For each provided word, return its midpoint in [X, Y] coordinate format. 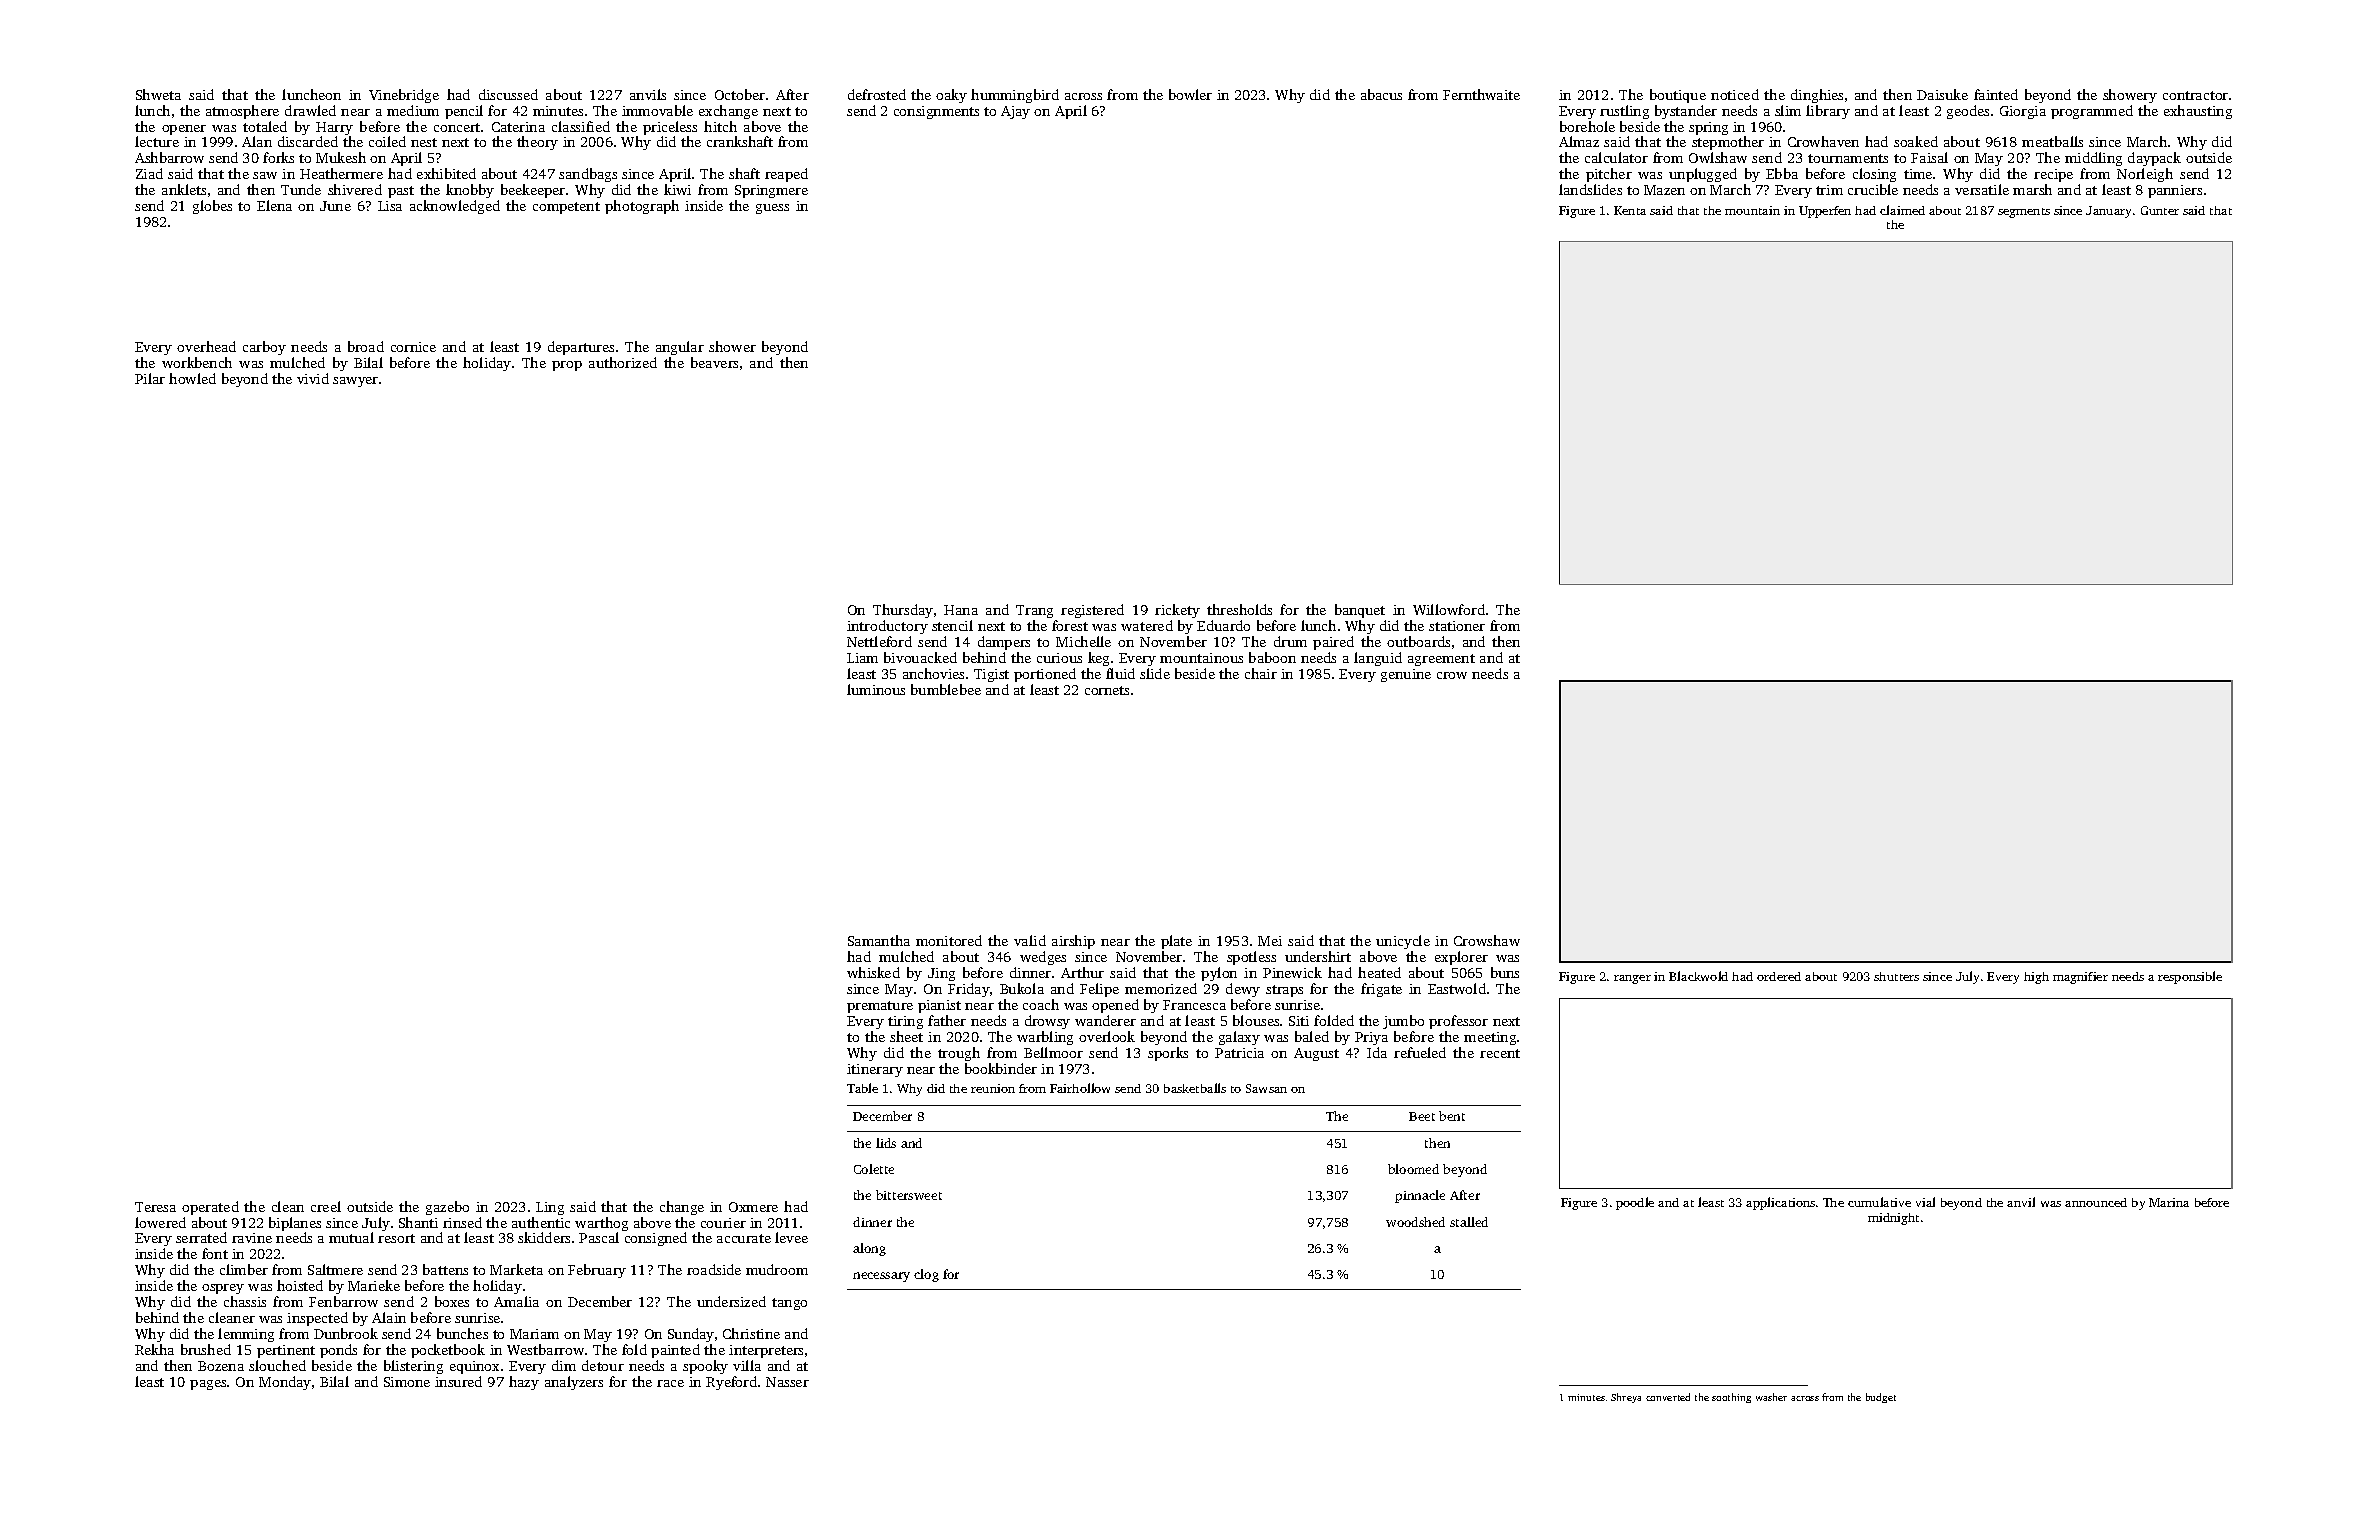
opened [1115, 1006]
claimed [1902, 210]
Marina [2169, 1202]
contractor [2195, 95]
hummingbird [1015, 96]
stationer [1457, 626]
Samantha [879, 940]
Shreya [1626, 1398]
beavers [714, 362]
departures [581, 348]
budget [1881, 1398]
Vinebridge [404, 96]
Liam [862, 658]
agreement [1441, 660]
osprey [223, 1289]
